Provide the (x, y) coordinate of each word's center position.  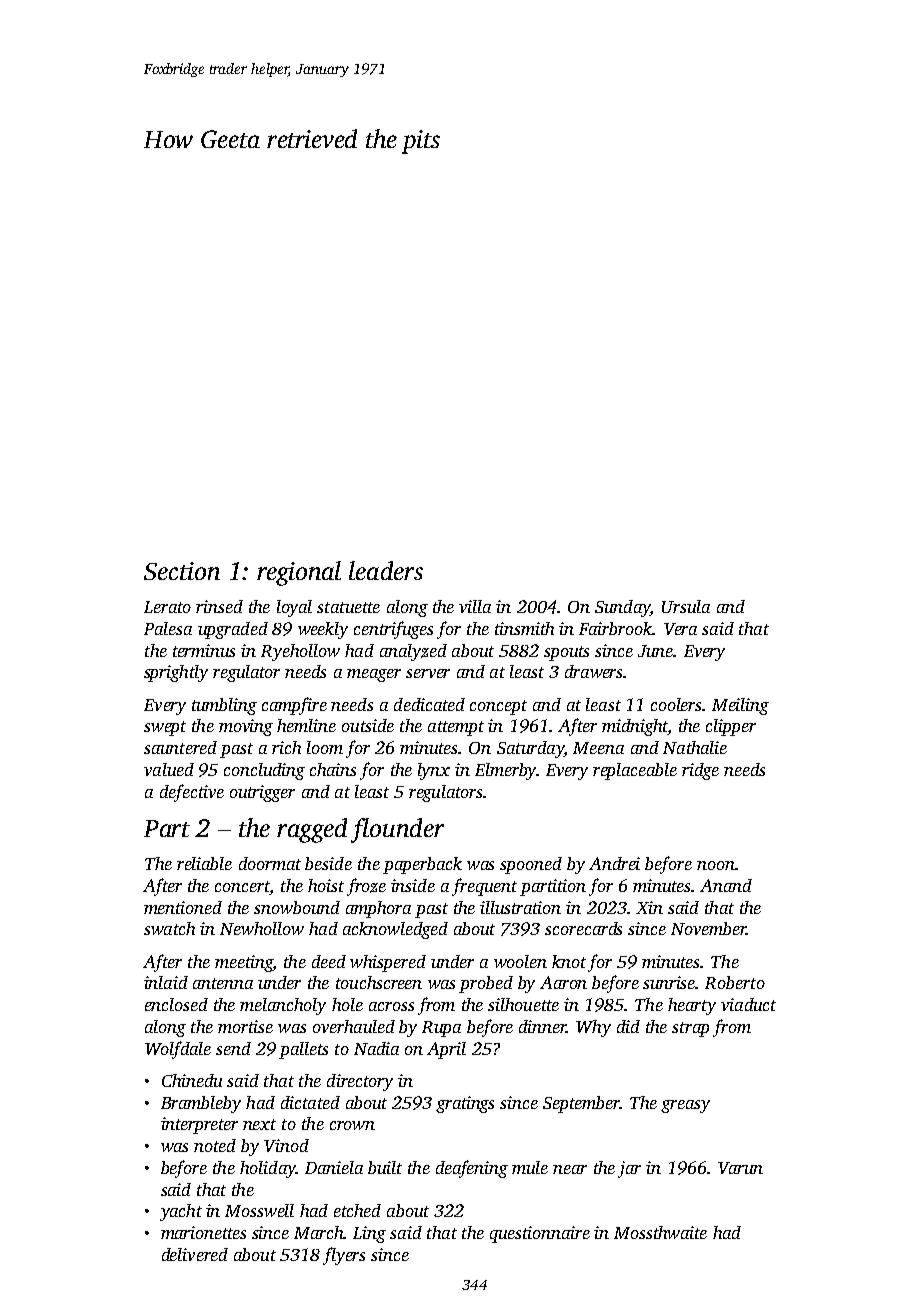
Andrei (614, 863)
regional (299, 573)
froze (366, 887)
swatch (169, 928)
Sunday (622, 608)
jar (629, 1169)
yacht (181, 1212)
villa (475, 606)
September (581, 1104)
